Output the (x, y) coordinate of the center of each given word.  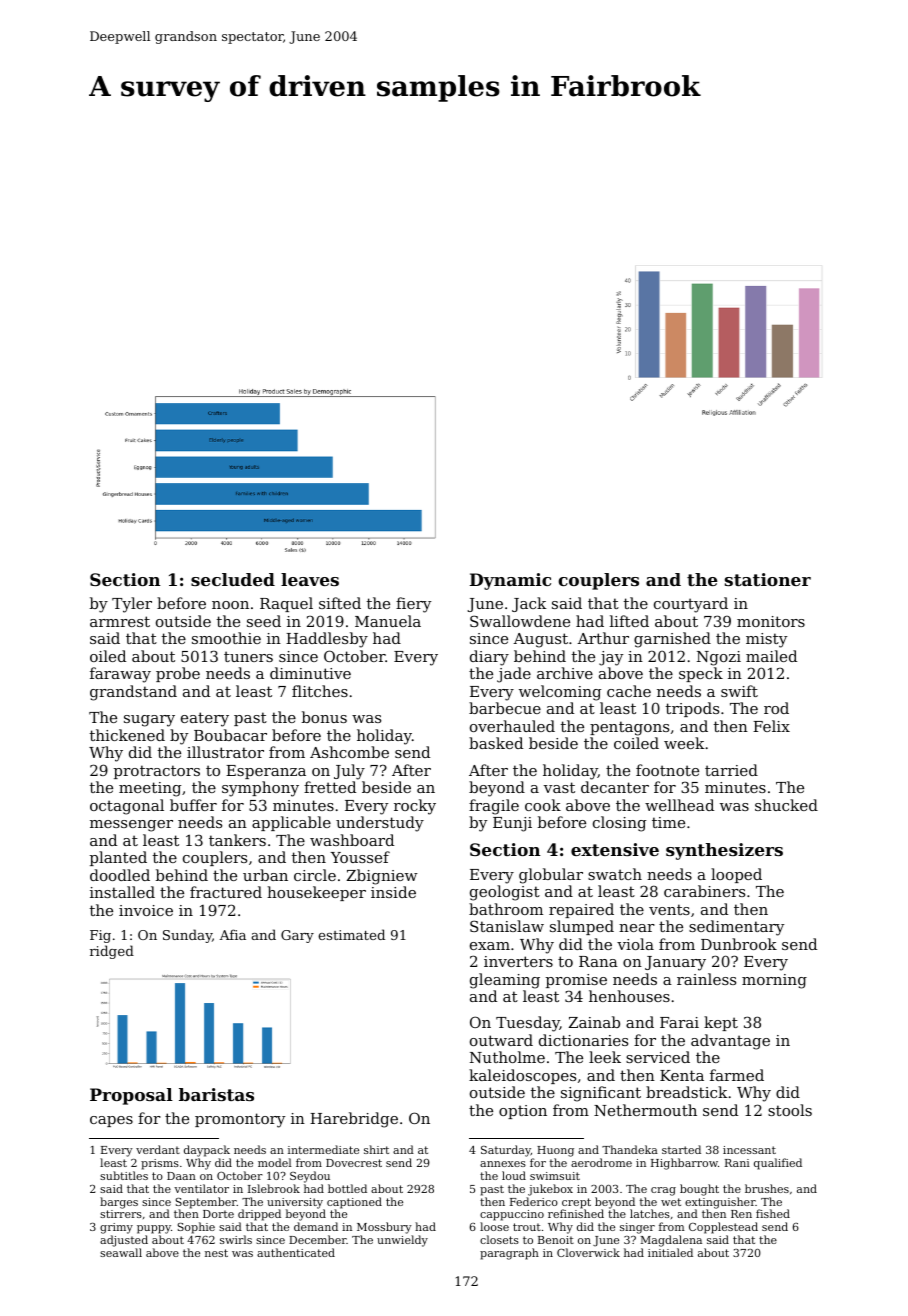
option (523, 1112)
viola (635, 944)
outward (501, 1040)
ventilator (201, 1188)
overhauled (512, 726)
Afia (233, 934)
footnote (667, 770)
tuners (248, 656)
